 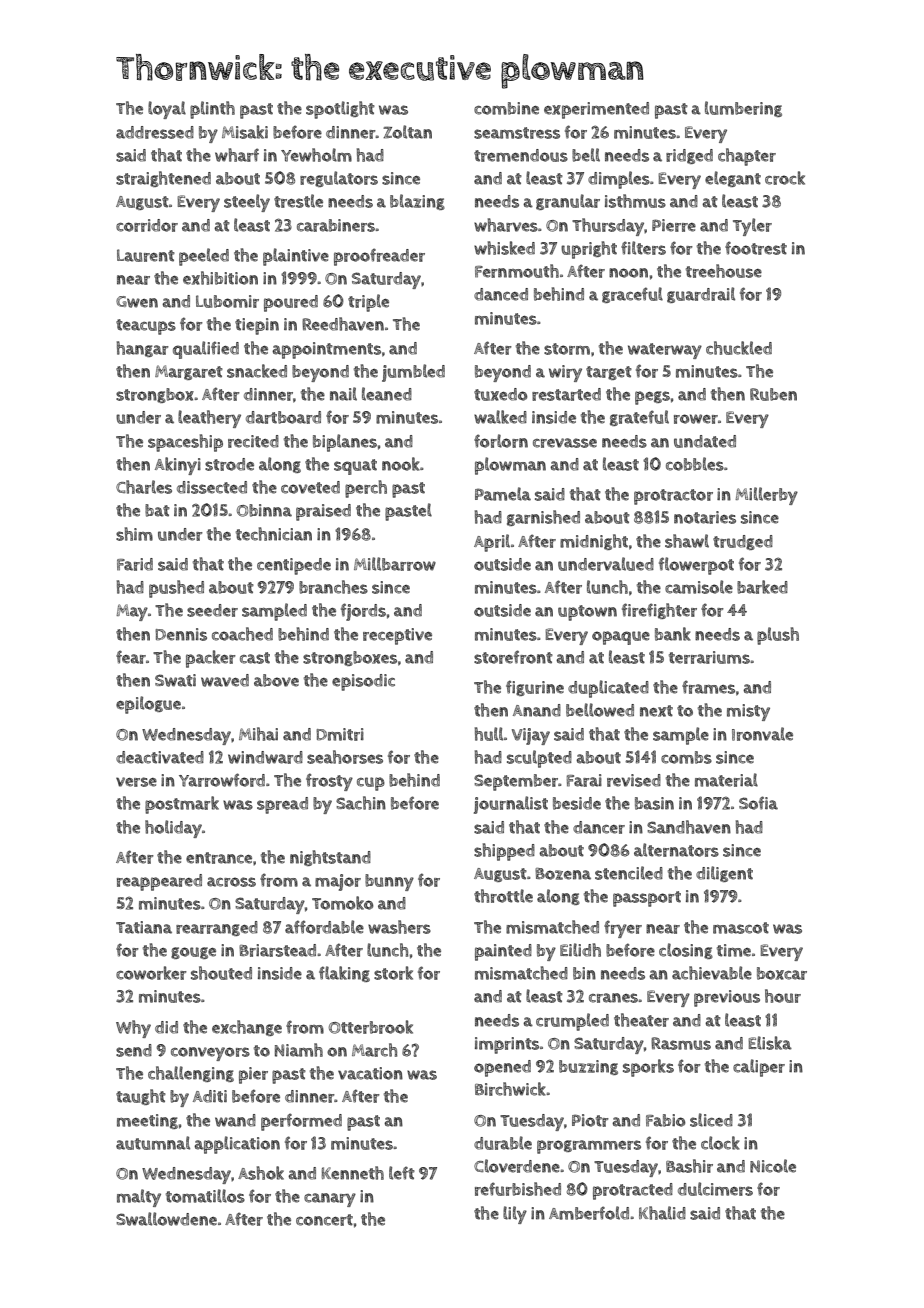 What do you see at coordinates (743, 109) in the image?
I see `lumbering` at bounding box center [743, 109].
